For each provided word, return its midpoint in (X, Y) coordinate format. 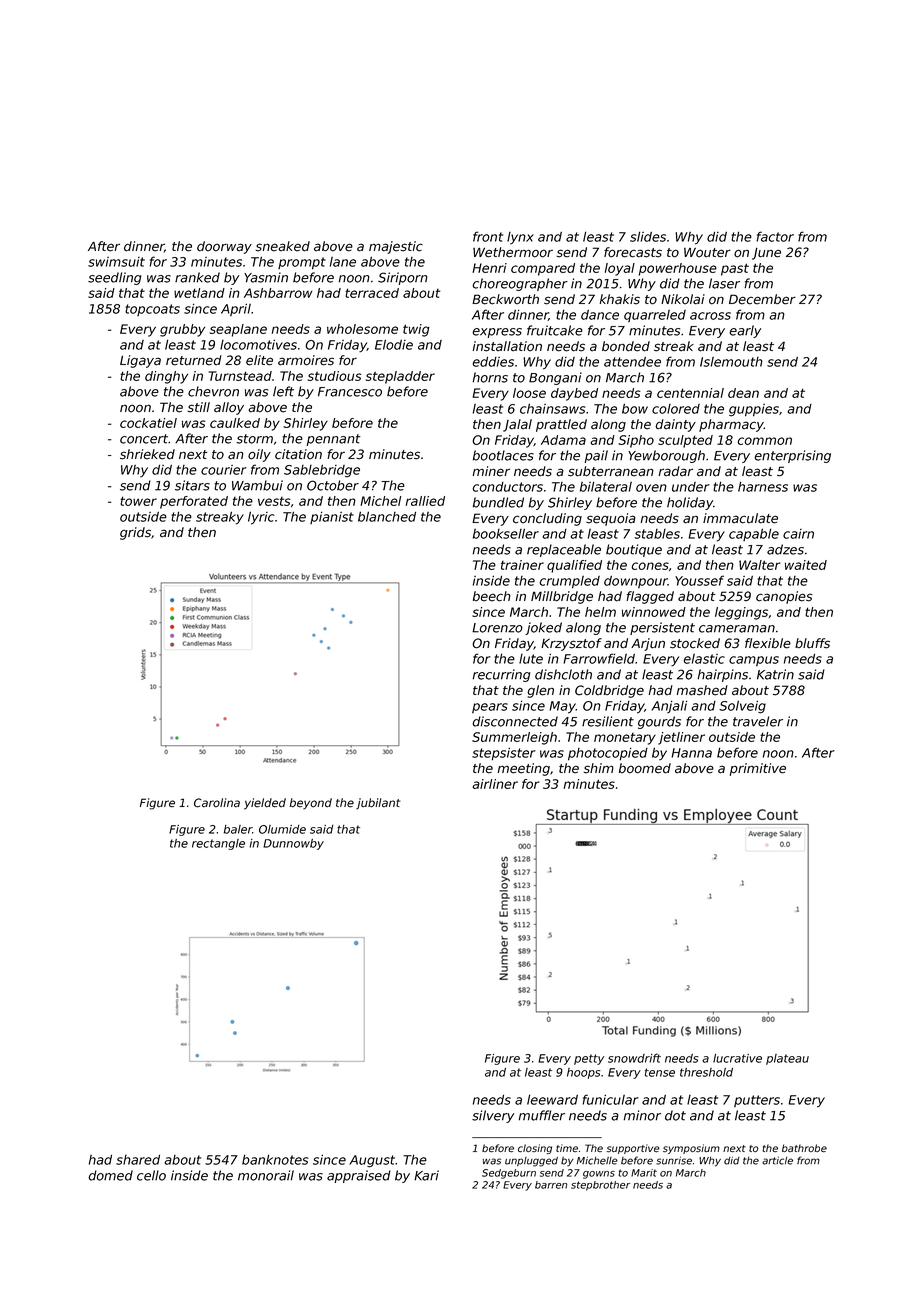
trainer (522, 565)
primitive (758, 769)
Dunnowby (293, 844)
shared (138, 1160)
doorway (224, 247)
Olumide (282, 829)
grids (135, 533)
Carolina (217, 803)
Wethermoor (513, 252)
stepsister (504, 754)
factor (775, 236)
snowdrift (634, 1058)
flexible (768, 643)
